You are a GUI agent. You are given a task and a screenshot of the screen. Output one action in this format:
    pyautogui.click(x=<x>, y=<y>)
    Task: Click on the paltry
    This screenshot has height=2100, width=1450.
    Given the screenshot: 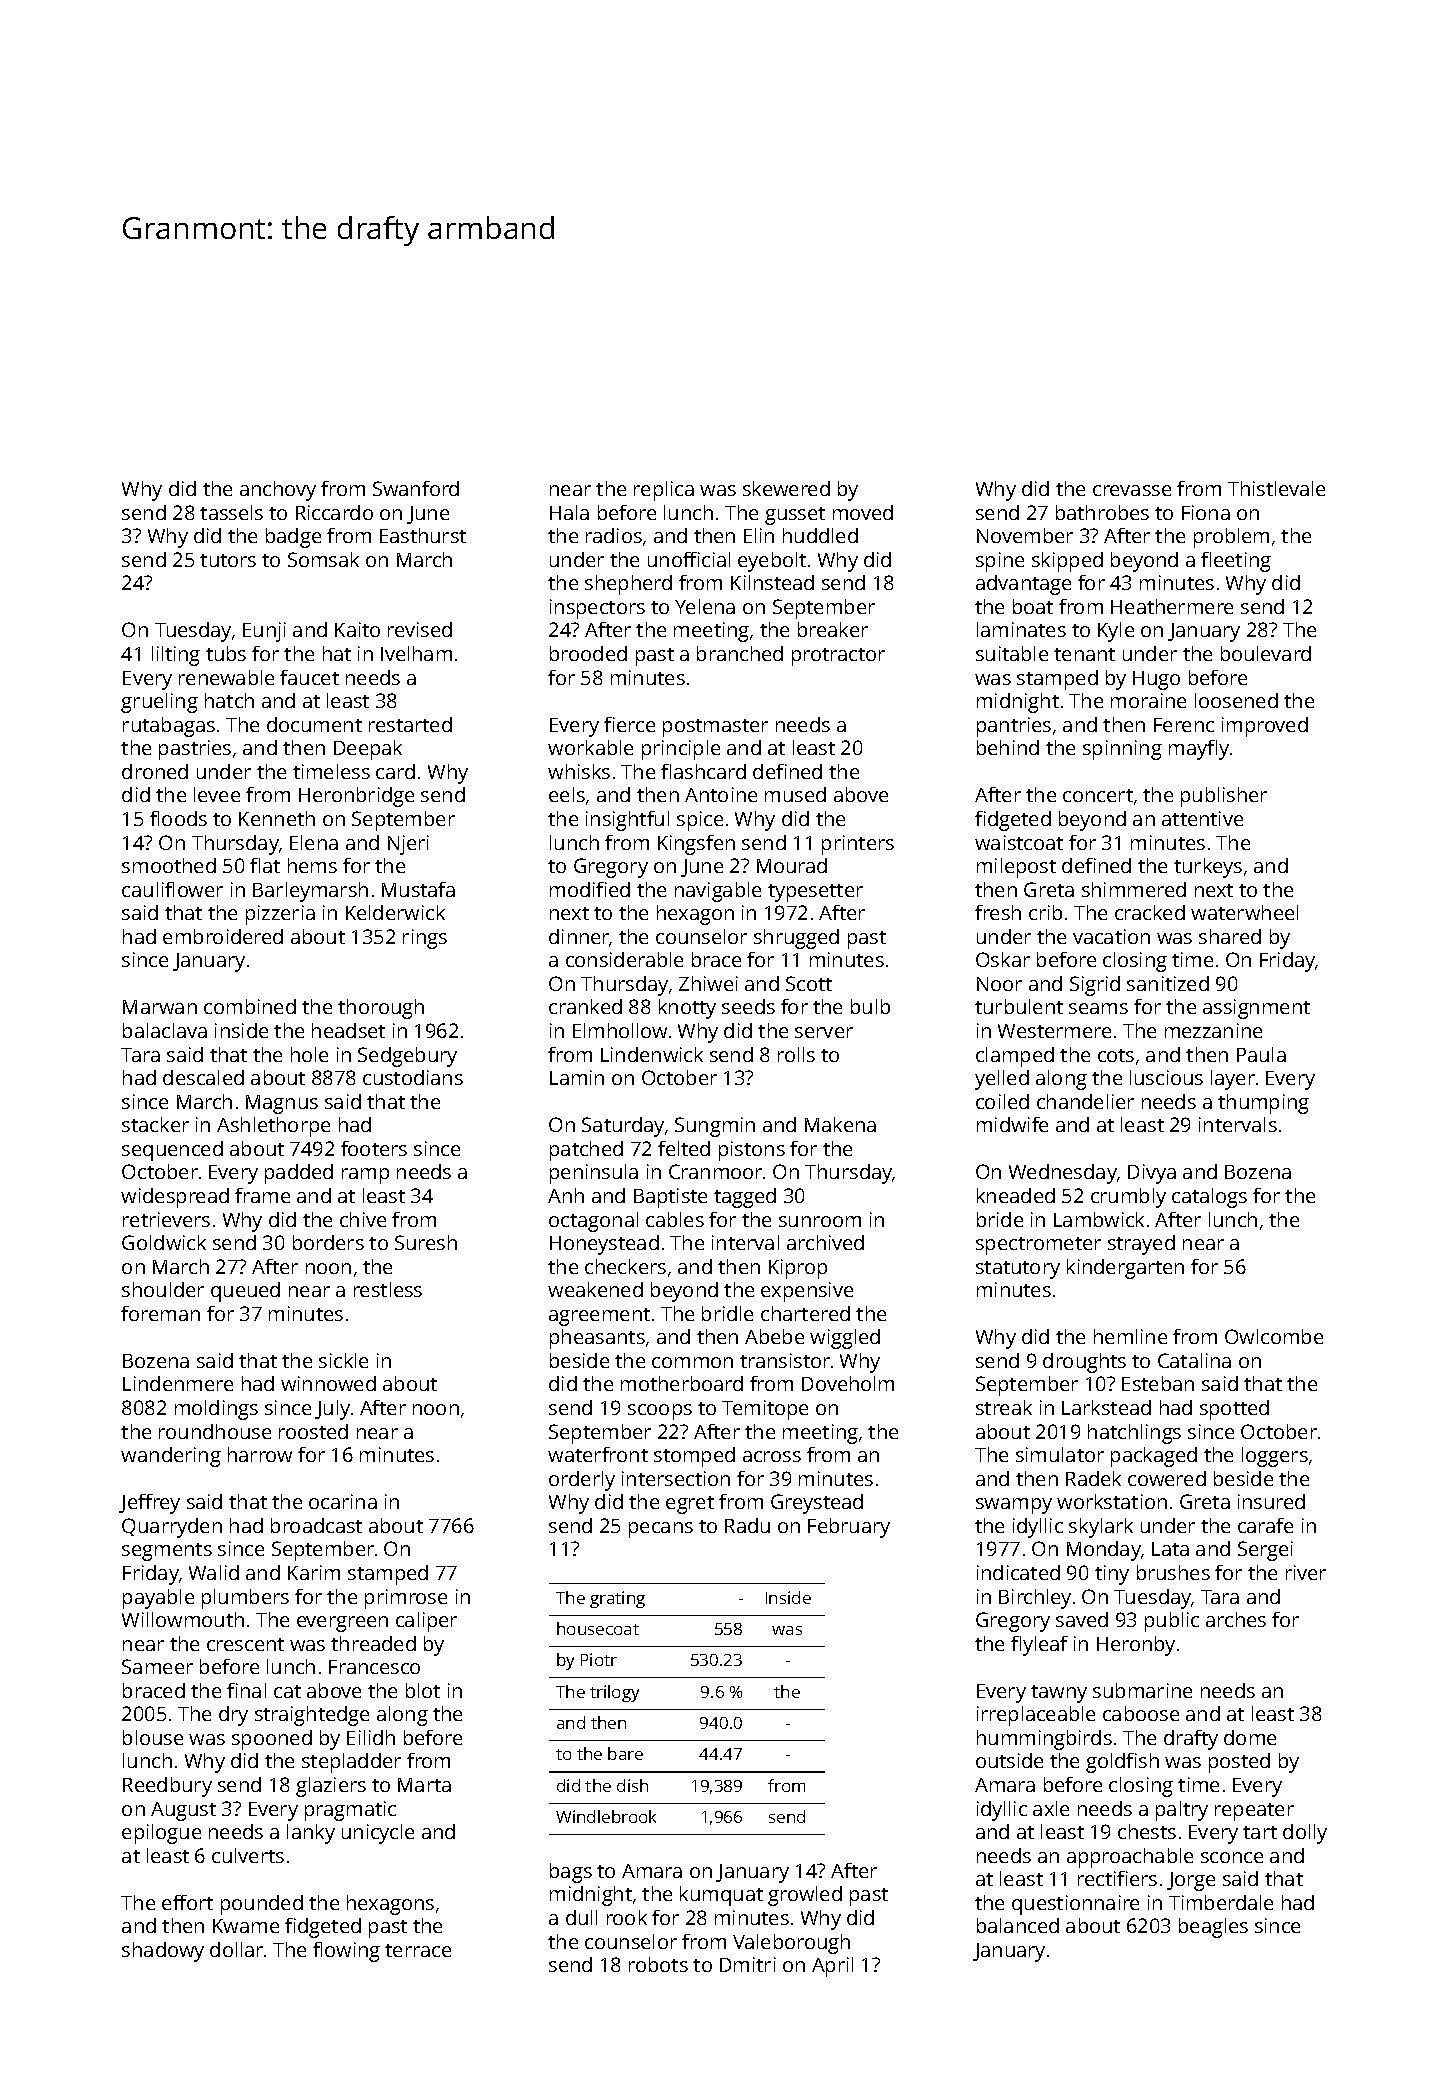 What is the action you would take?
    pyautogui.click(x=1182, y=1811)
